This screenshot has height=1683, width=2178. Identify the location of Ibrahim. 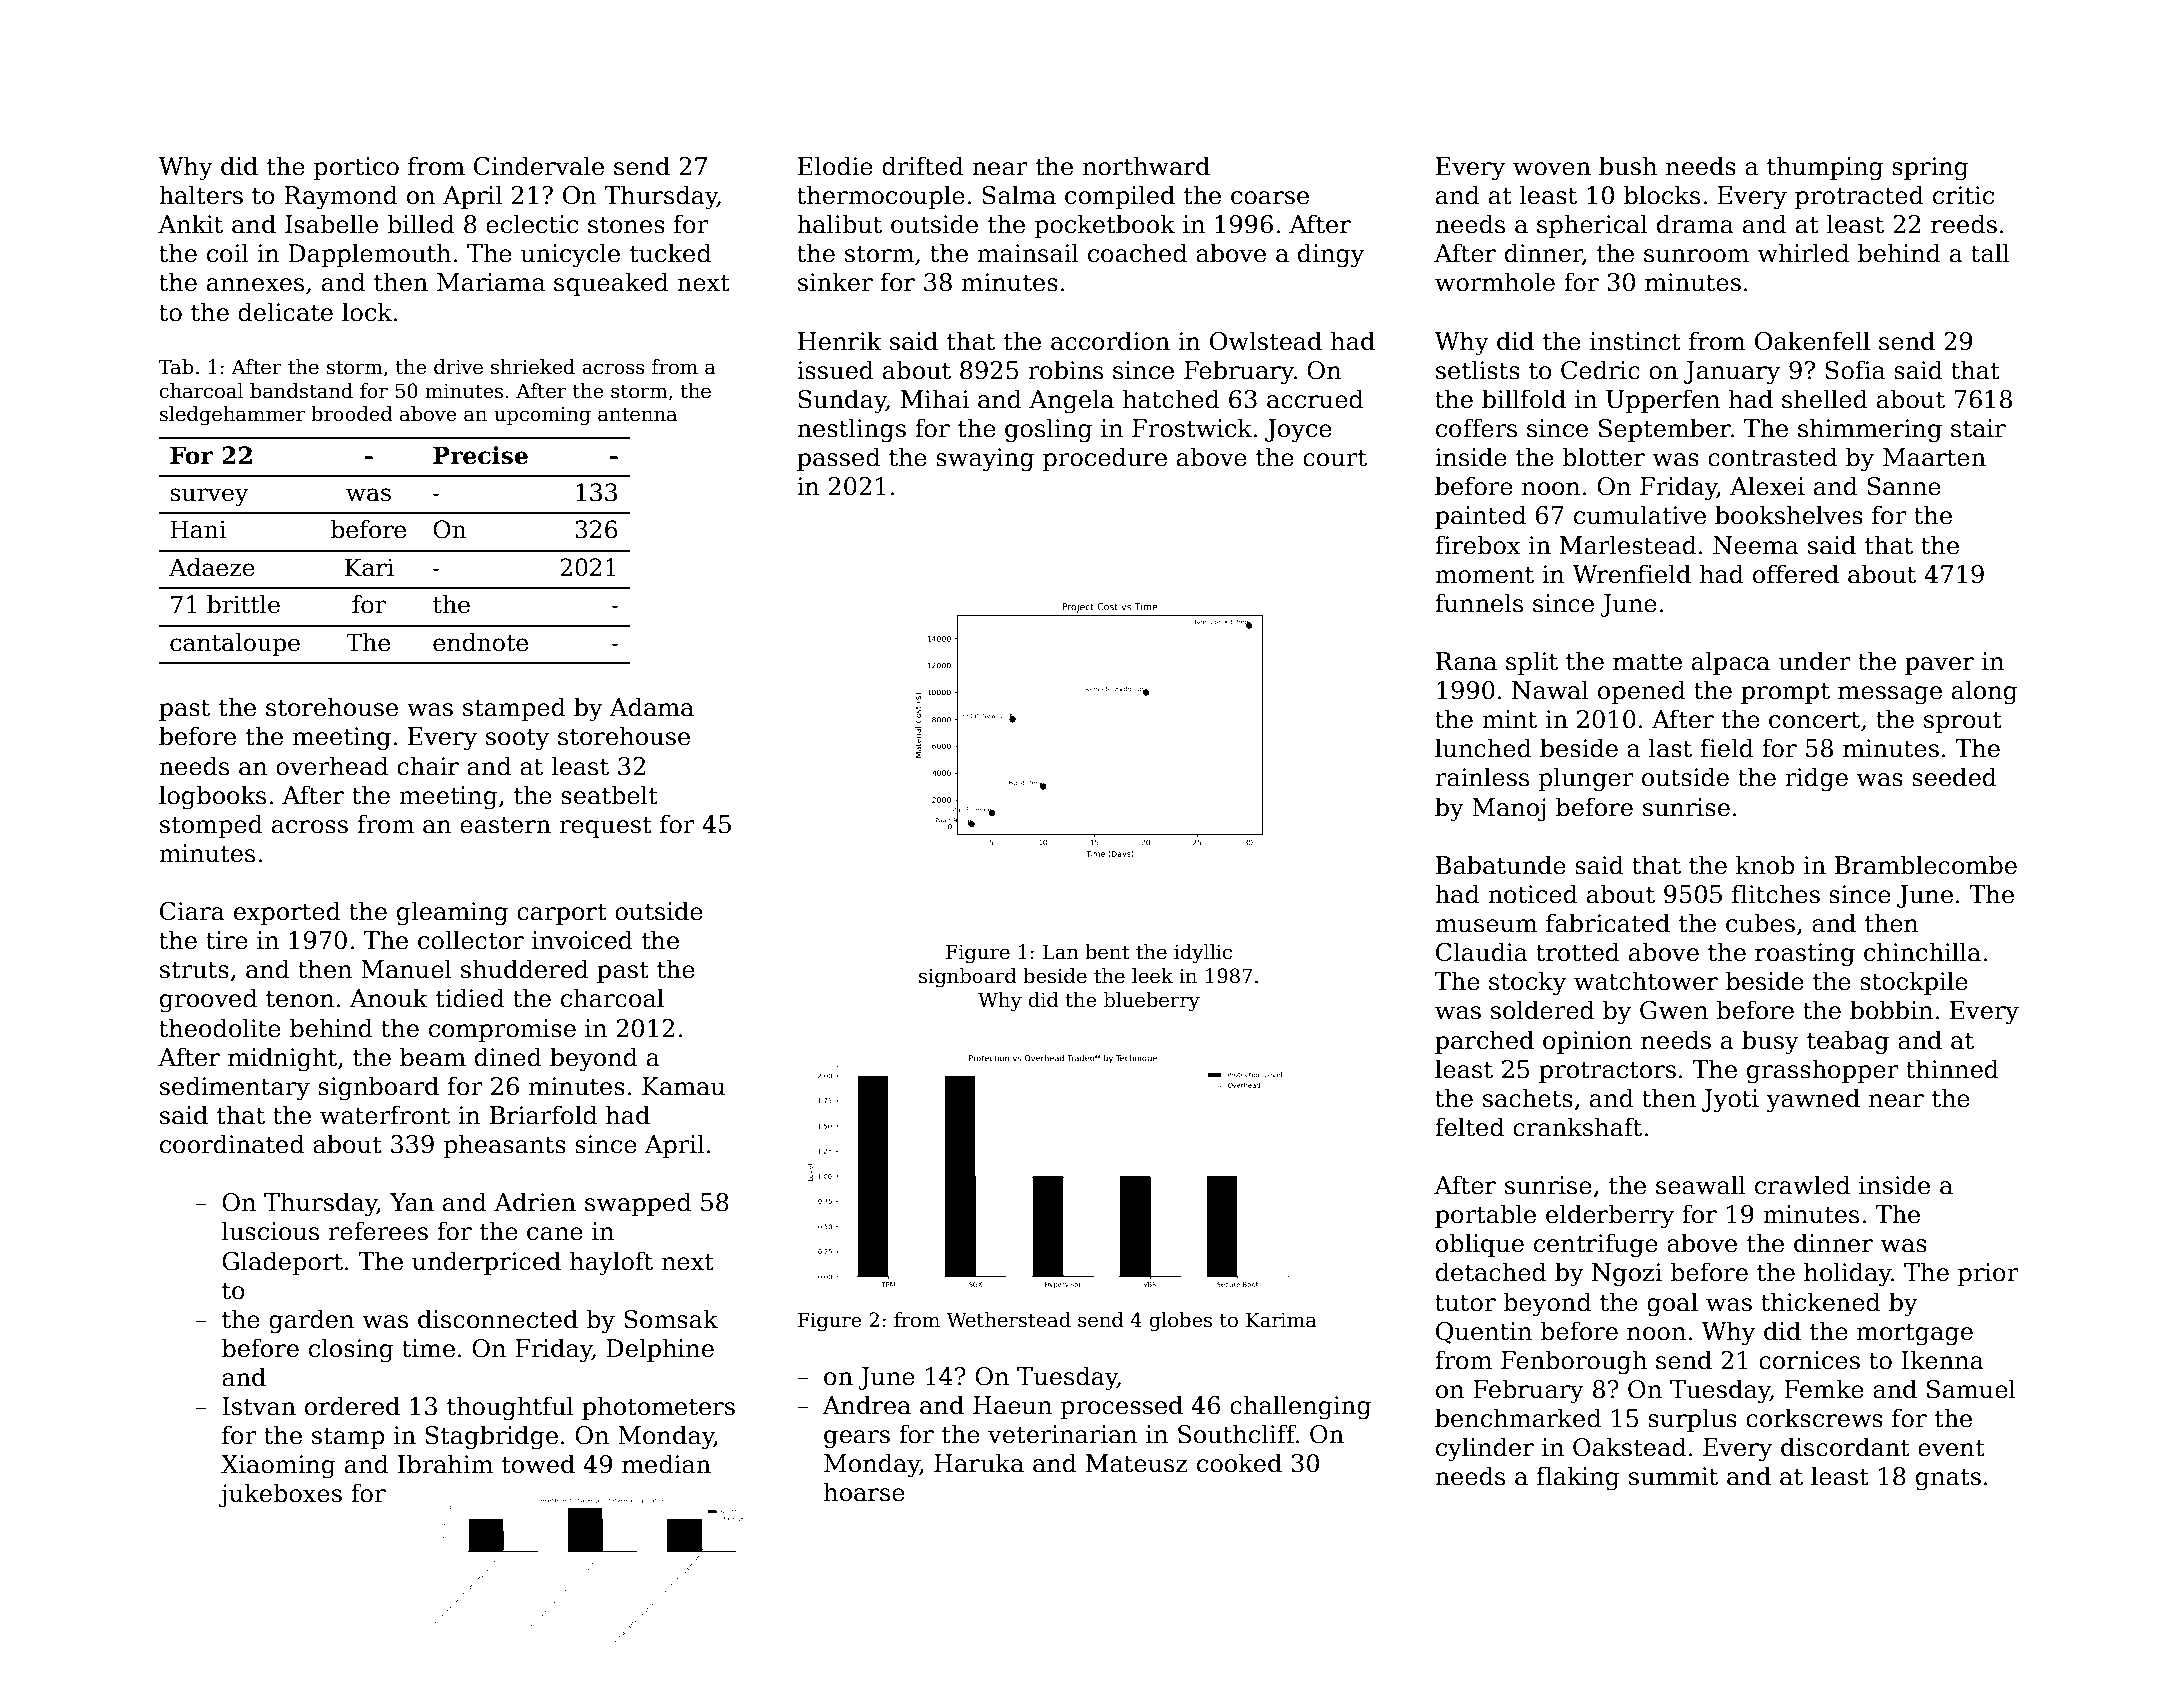
(445, 1464).
